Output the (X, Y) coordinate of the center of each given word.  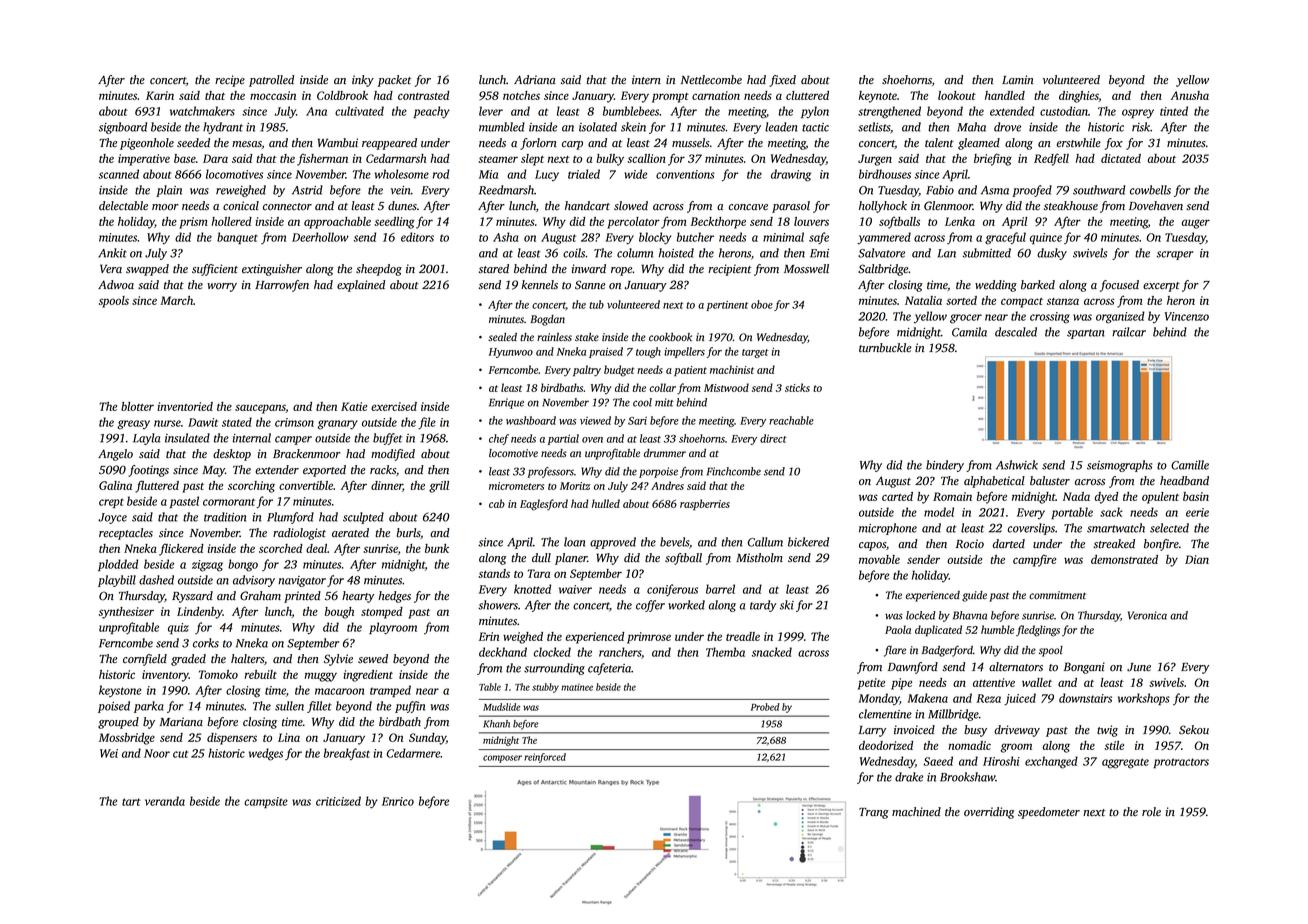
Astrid (307, 190)
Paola (898, 629)
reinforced (545, 758)
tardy (763, 606)
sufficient (215, 270)
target (755, 353)
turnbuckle (885, 348)
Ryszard (192, 597)
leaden (781, 127)
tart (131, 802)
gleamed (979, 144)
